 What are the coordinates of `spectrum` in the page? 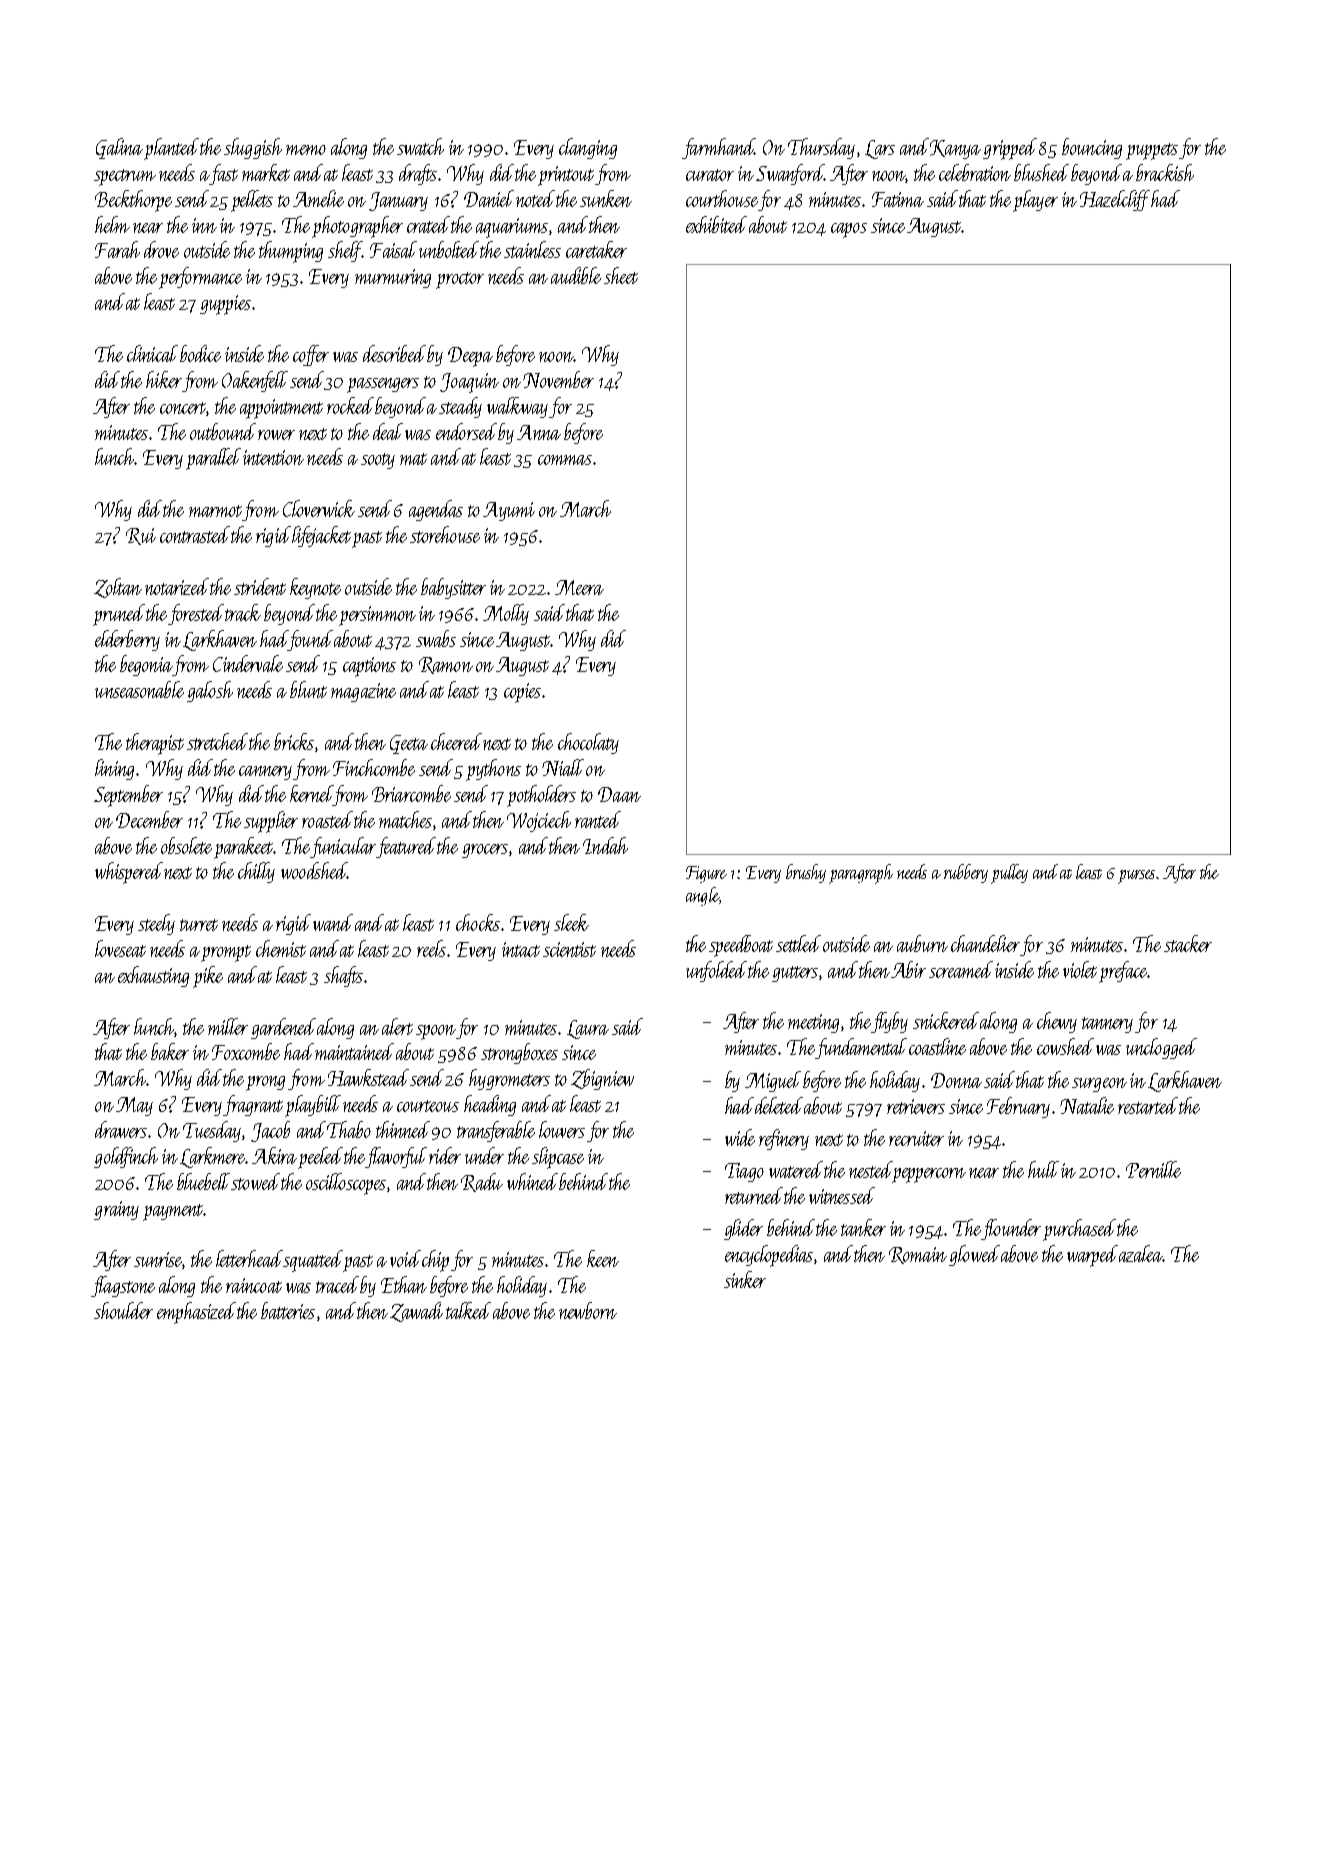 It's located at (125, 177).
